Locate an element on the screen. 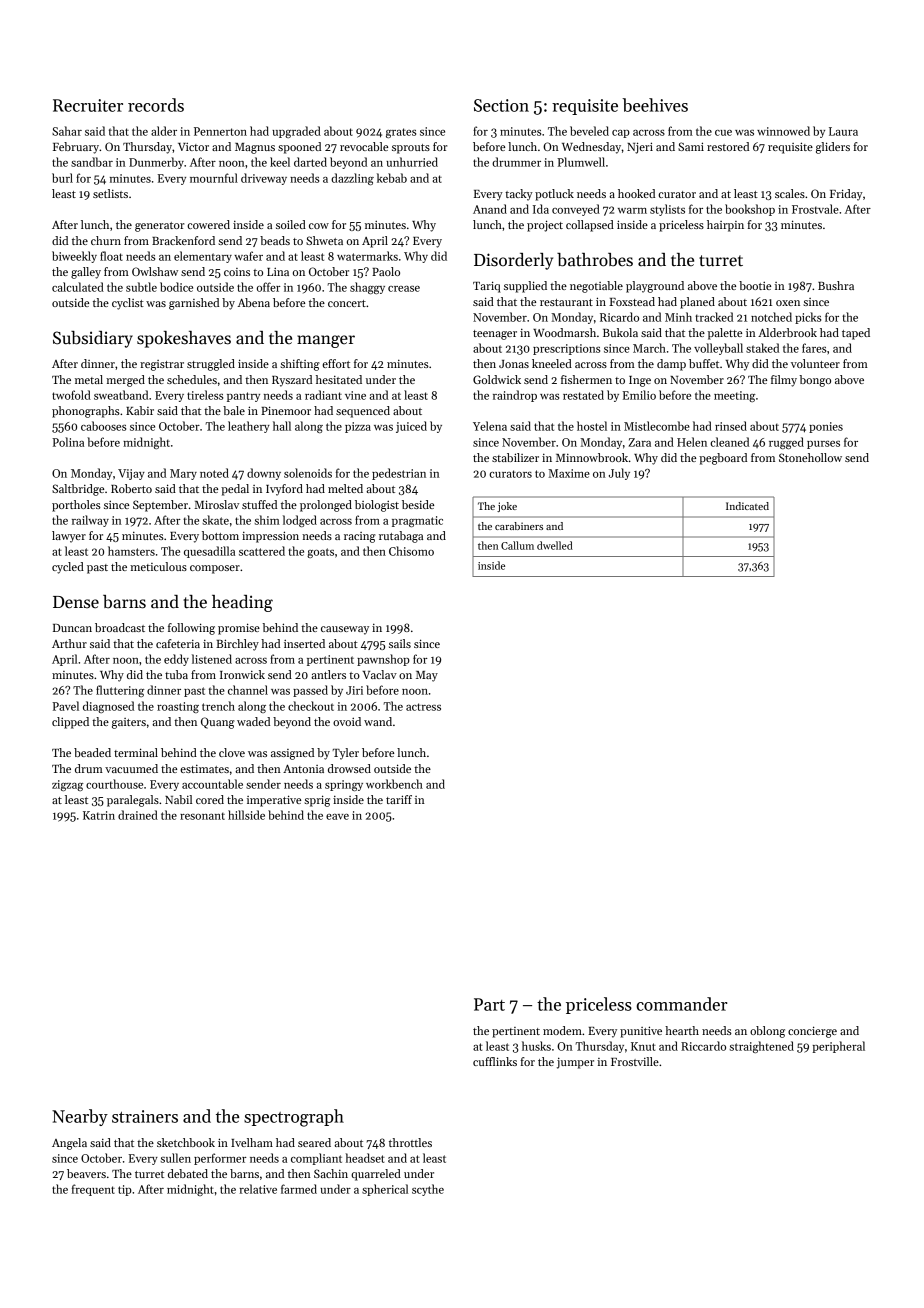 The width and height of the screenshot is (924, 1308). stabilizer is located at coordinates (515, 457).
